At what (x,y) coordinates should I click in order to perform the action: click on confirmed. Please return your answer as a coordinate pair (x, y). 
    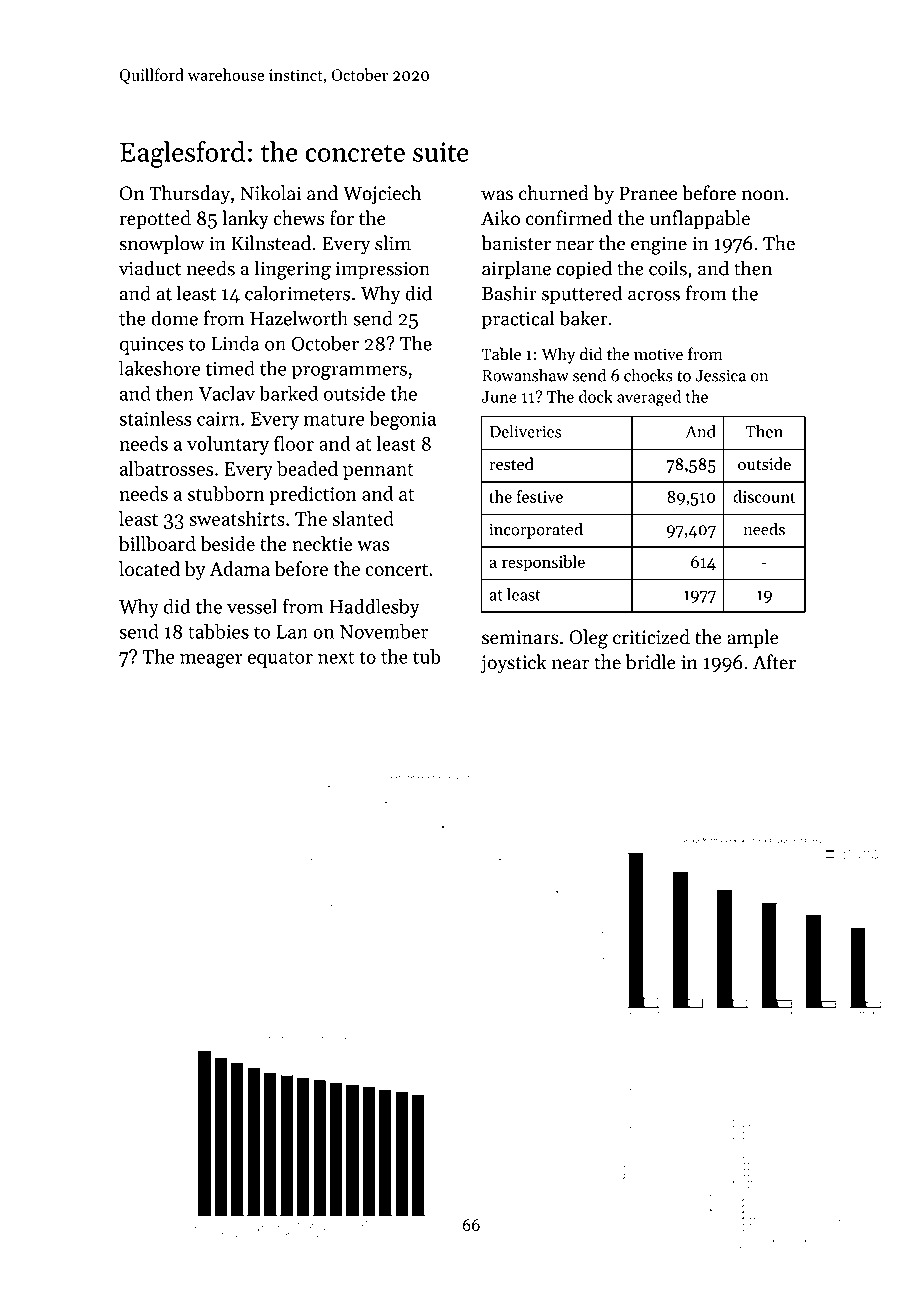
    Looking at the image, I should click on (569, 218).
